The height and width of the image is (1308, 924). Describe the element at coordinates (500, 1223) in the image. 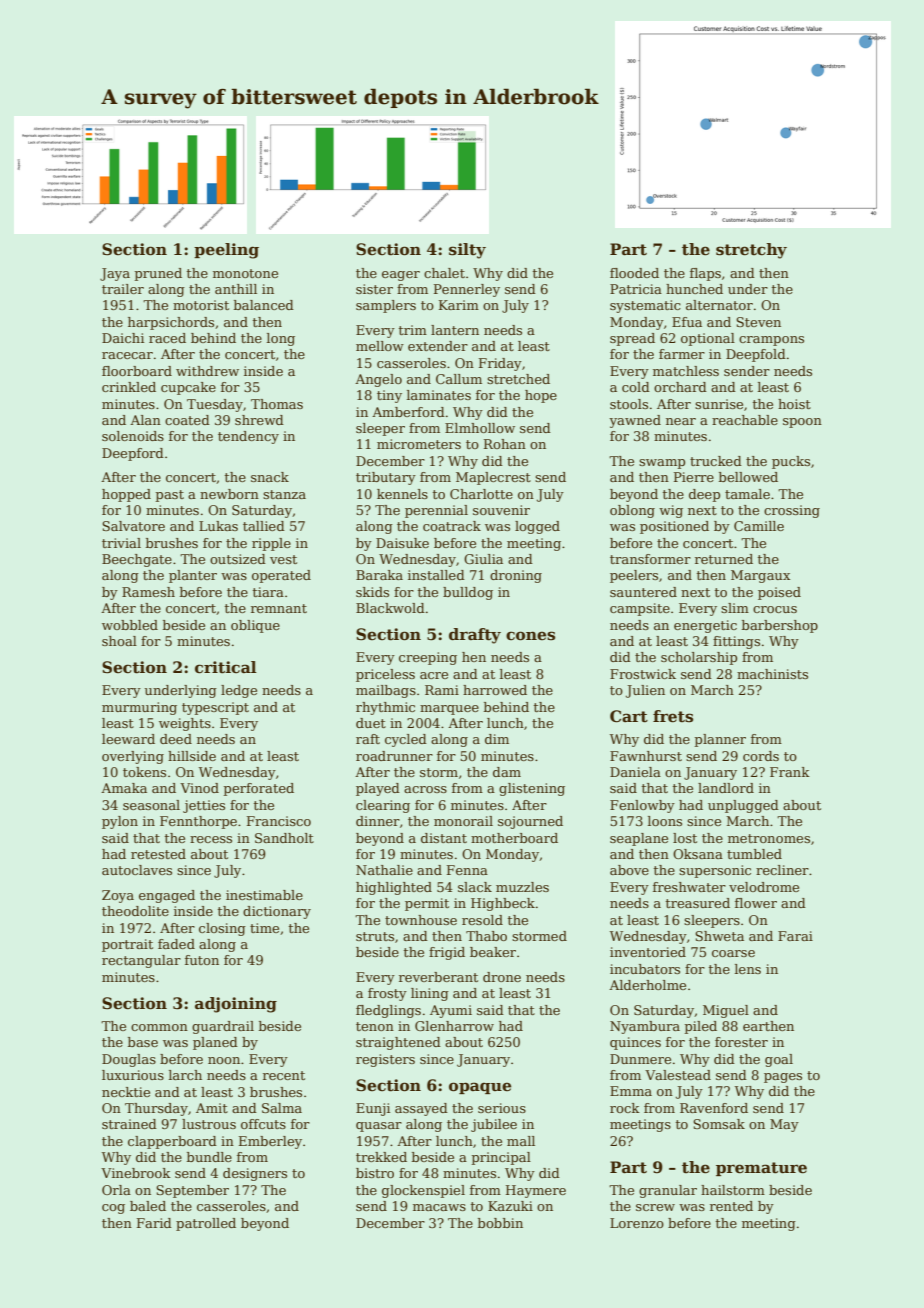

I see `bobbin` at that location.
